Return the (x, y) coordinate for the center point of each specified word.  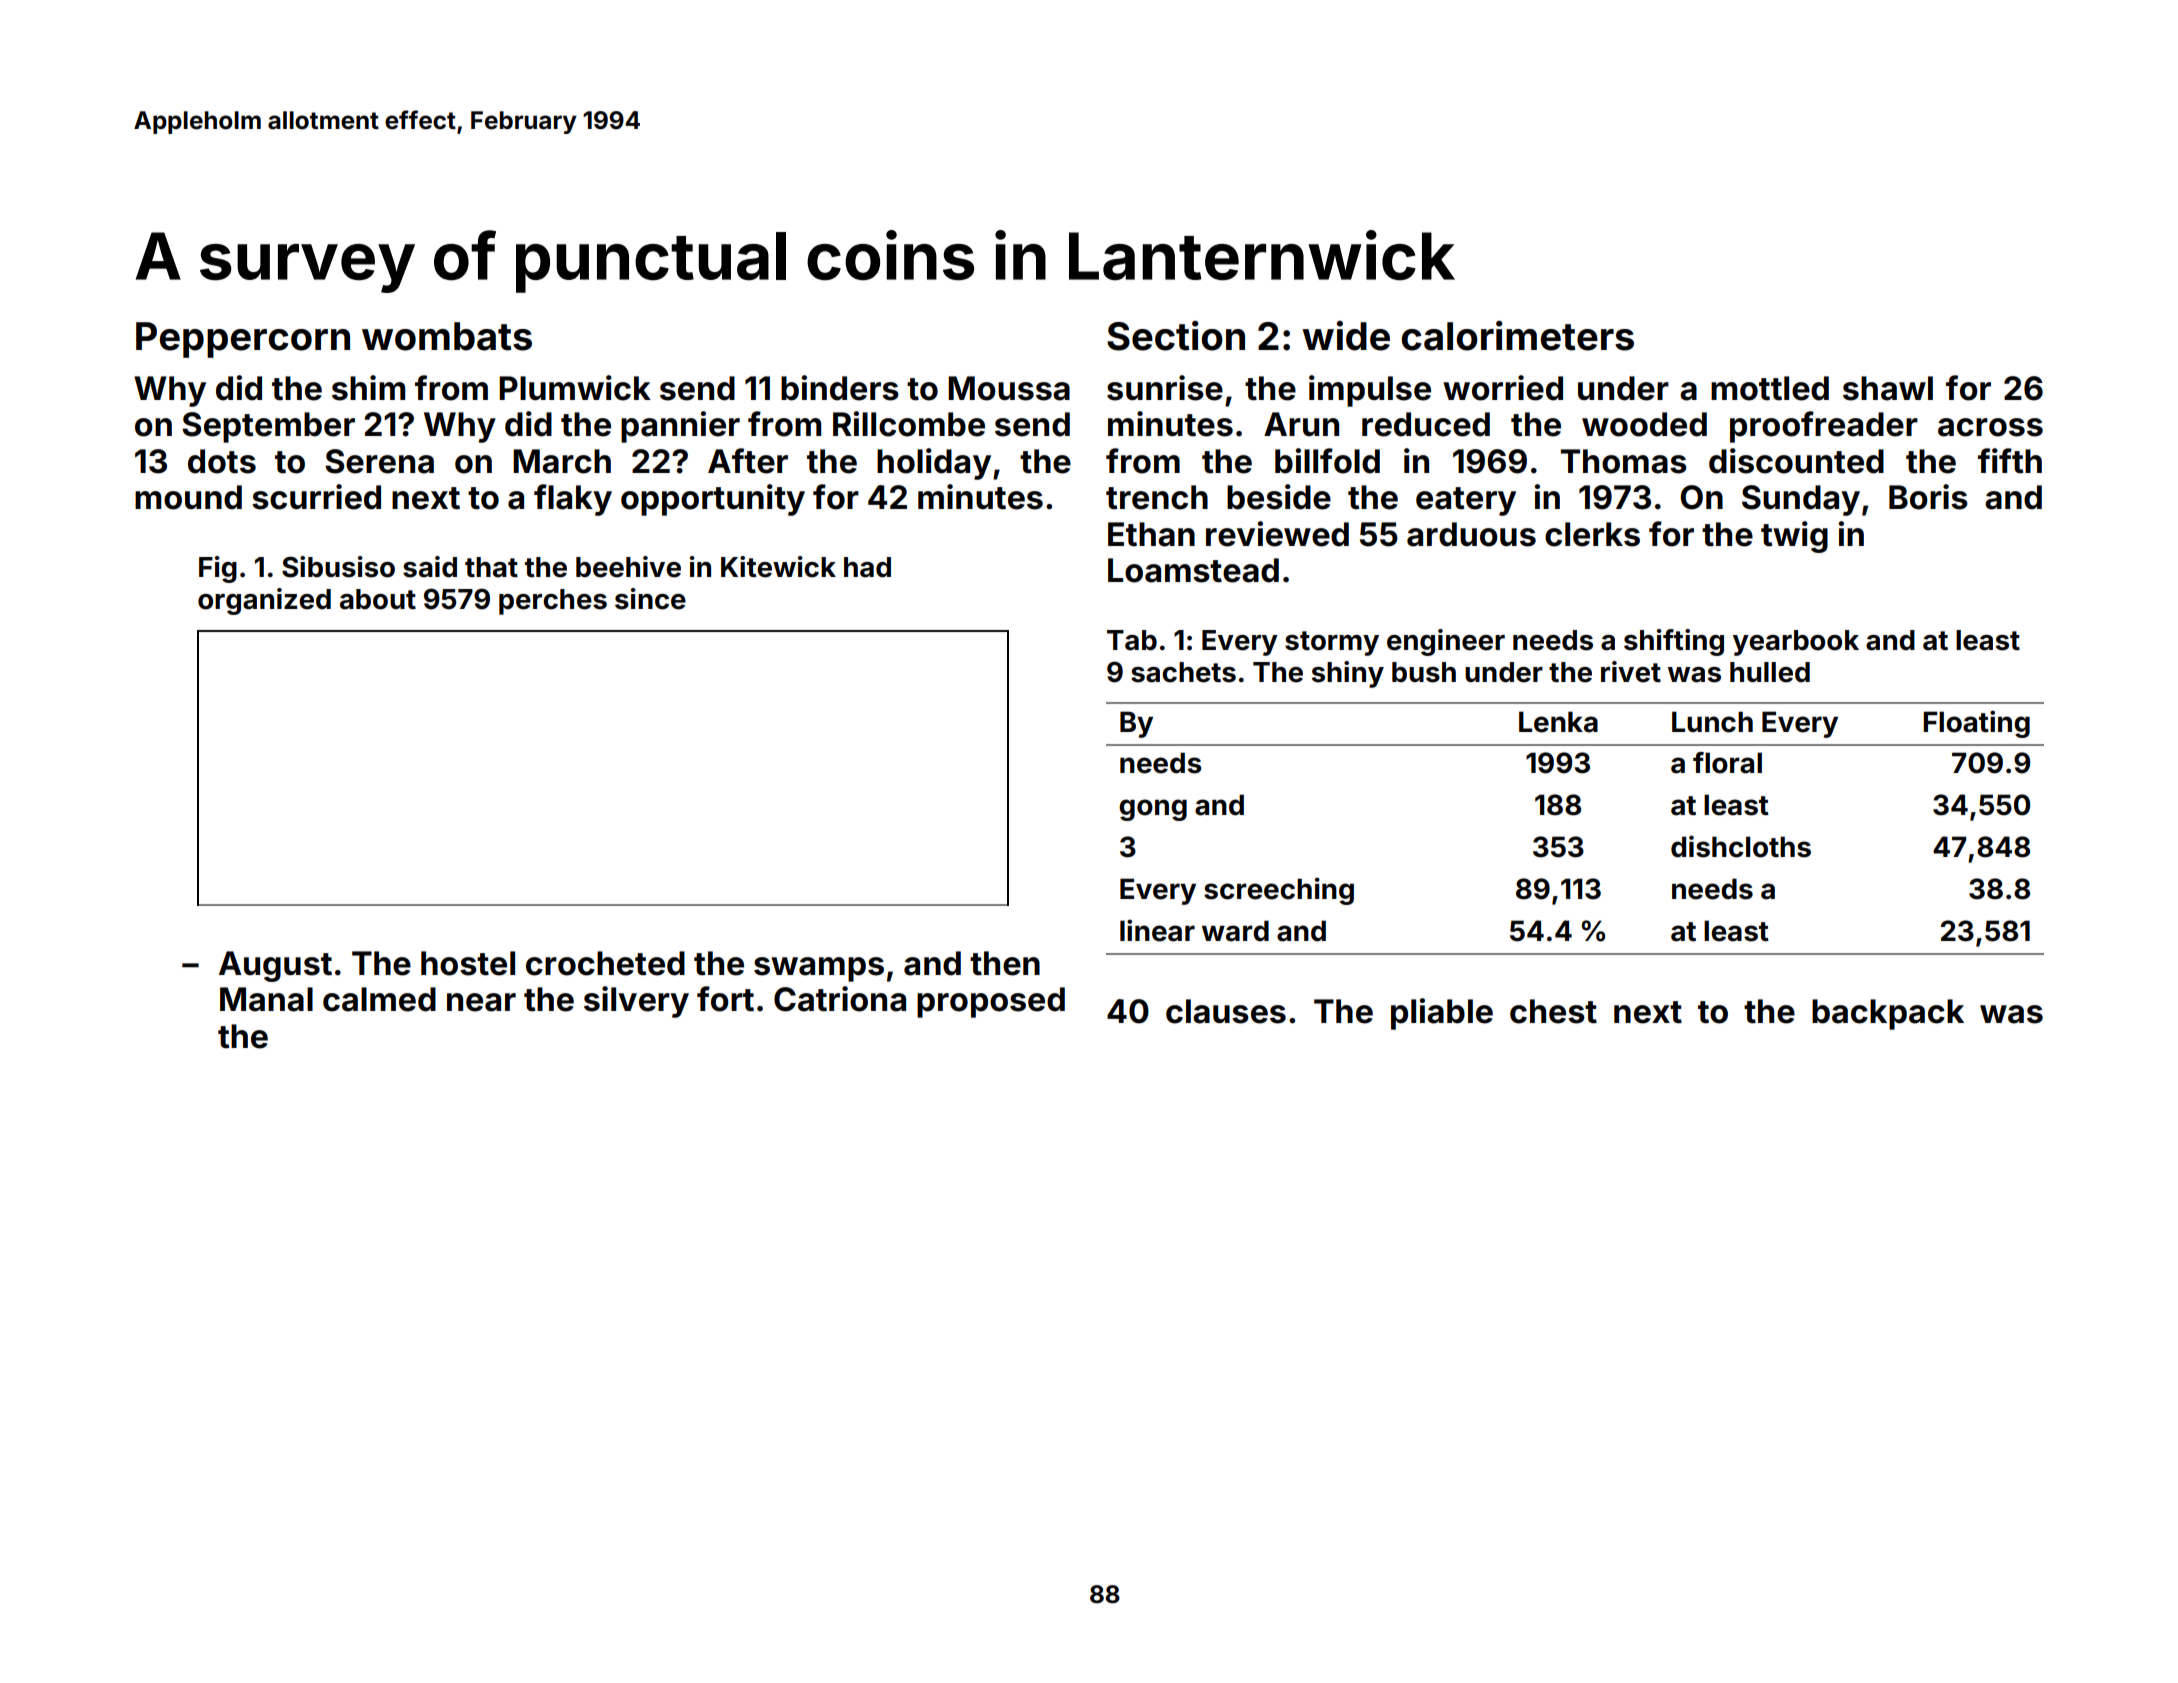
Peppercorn (243, 340)
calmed (379, 999)
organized (264, 601)
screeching (1279, 891)
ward (1235, 931)
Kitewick (778, 567)
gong (1153, 810)
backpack (1888, 1014)
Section (1176, 336)
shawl (1888, 388)
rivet (1631, 672)
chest (1553, 1011)
